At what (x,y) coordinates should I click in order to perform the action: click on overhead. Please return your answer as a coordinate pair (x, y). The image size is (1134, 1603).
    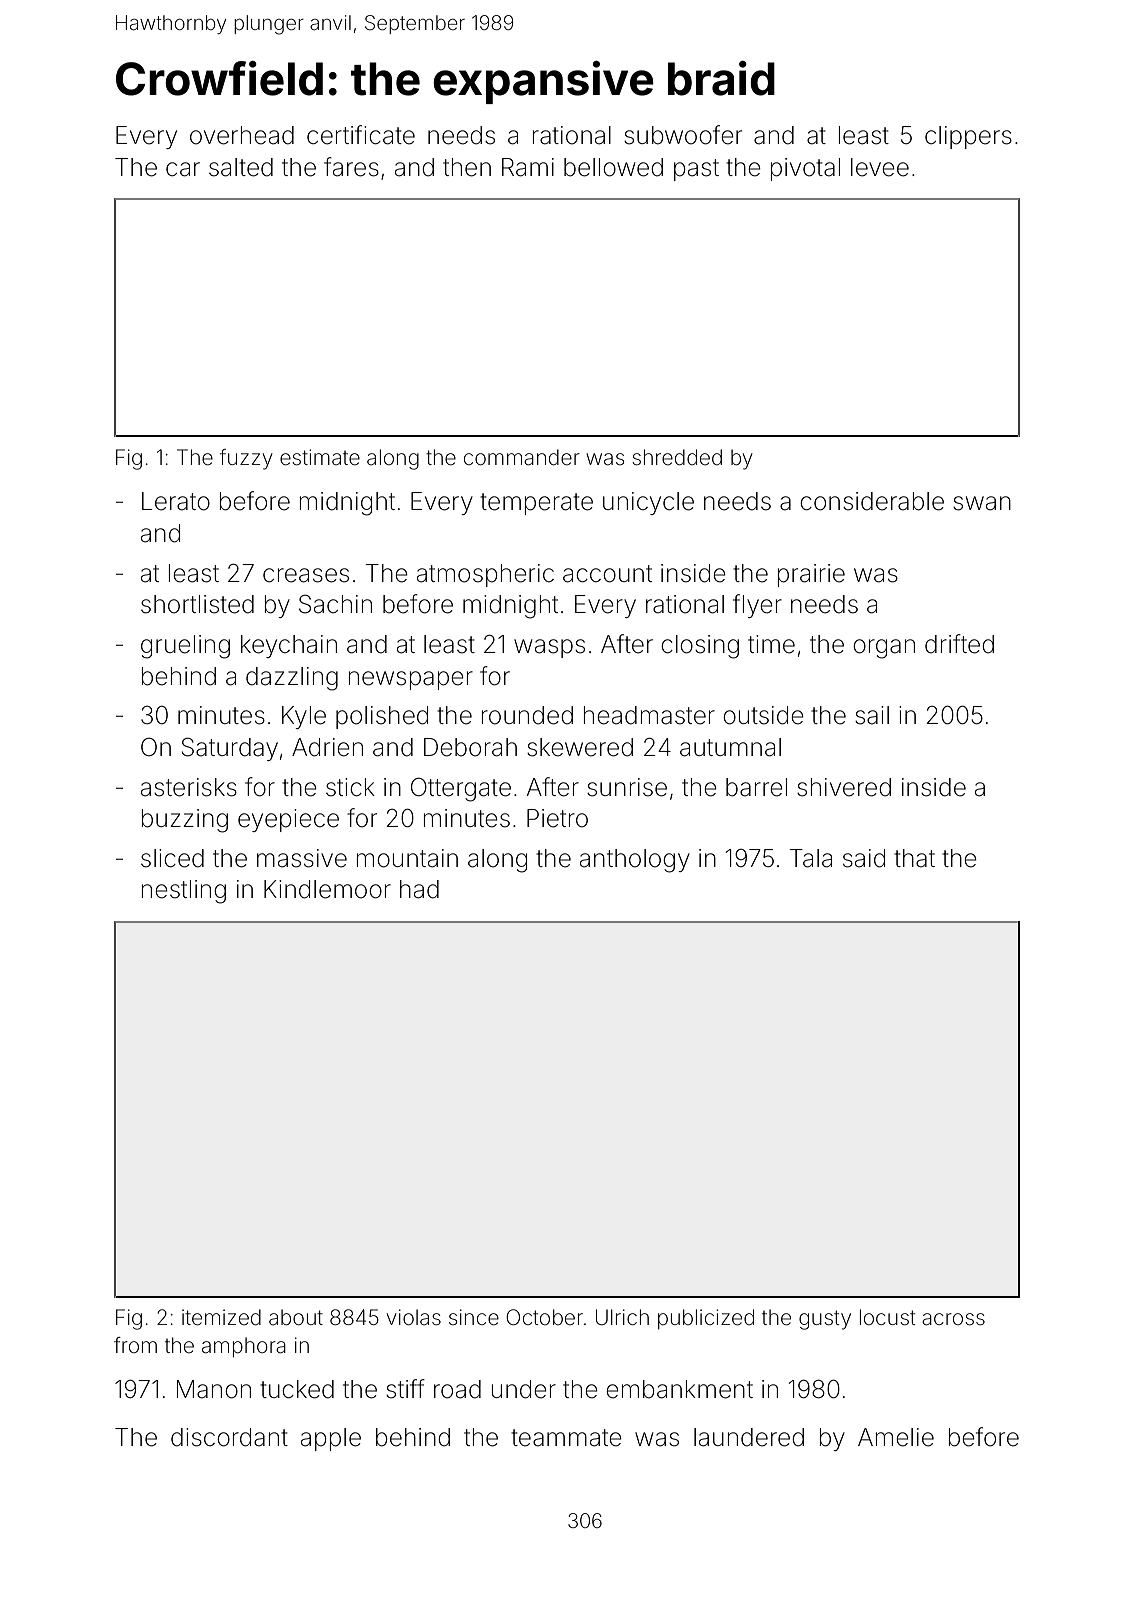
    Looking at the image, I should click on (242, 135).
